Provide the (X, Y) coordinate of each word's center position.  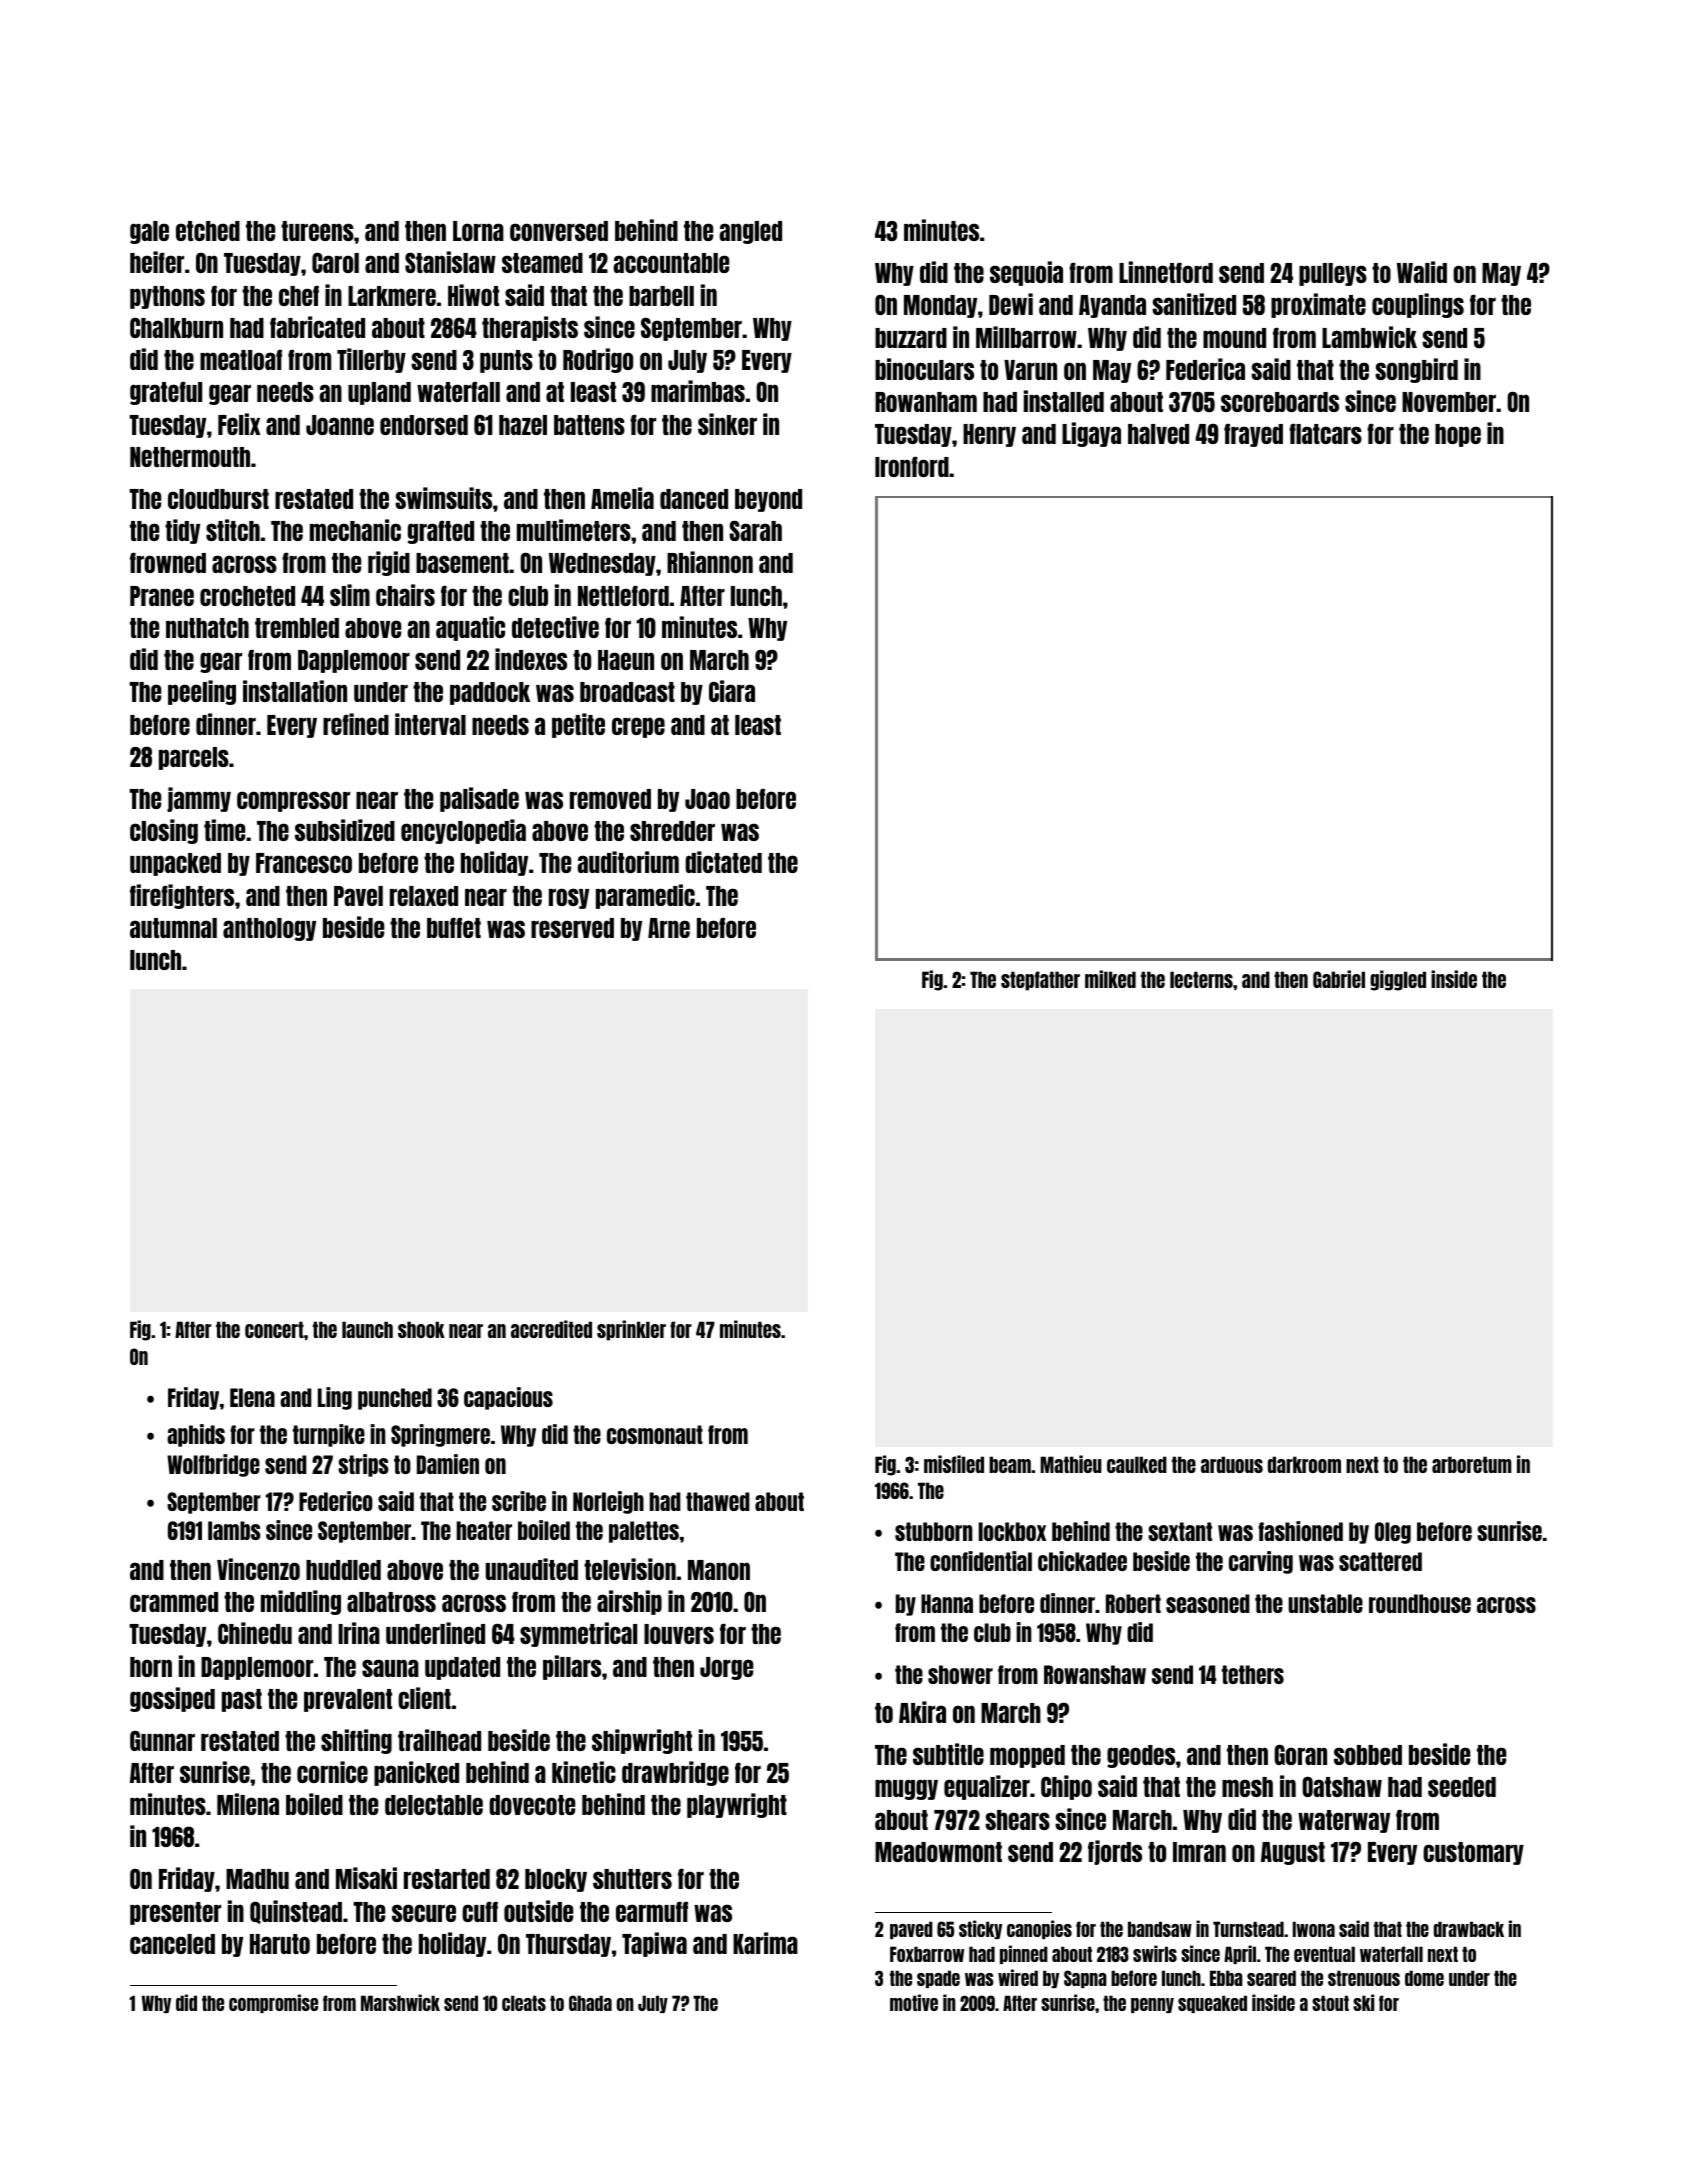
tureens (317, 231)
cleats (524, 2003)
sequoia (1026, 273)
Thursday (568, 1945)
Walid (1422, 272)
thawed (718, 1501)
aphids (196, 1435)
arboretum (1472, 1464)
